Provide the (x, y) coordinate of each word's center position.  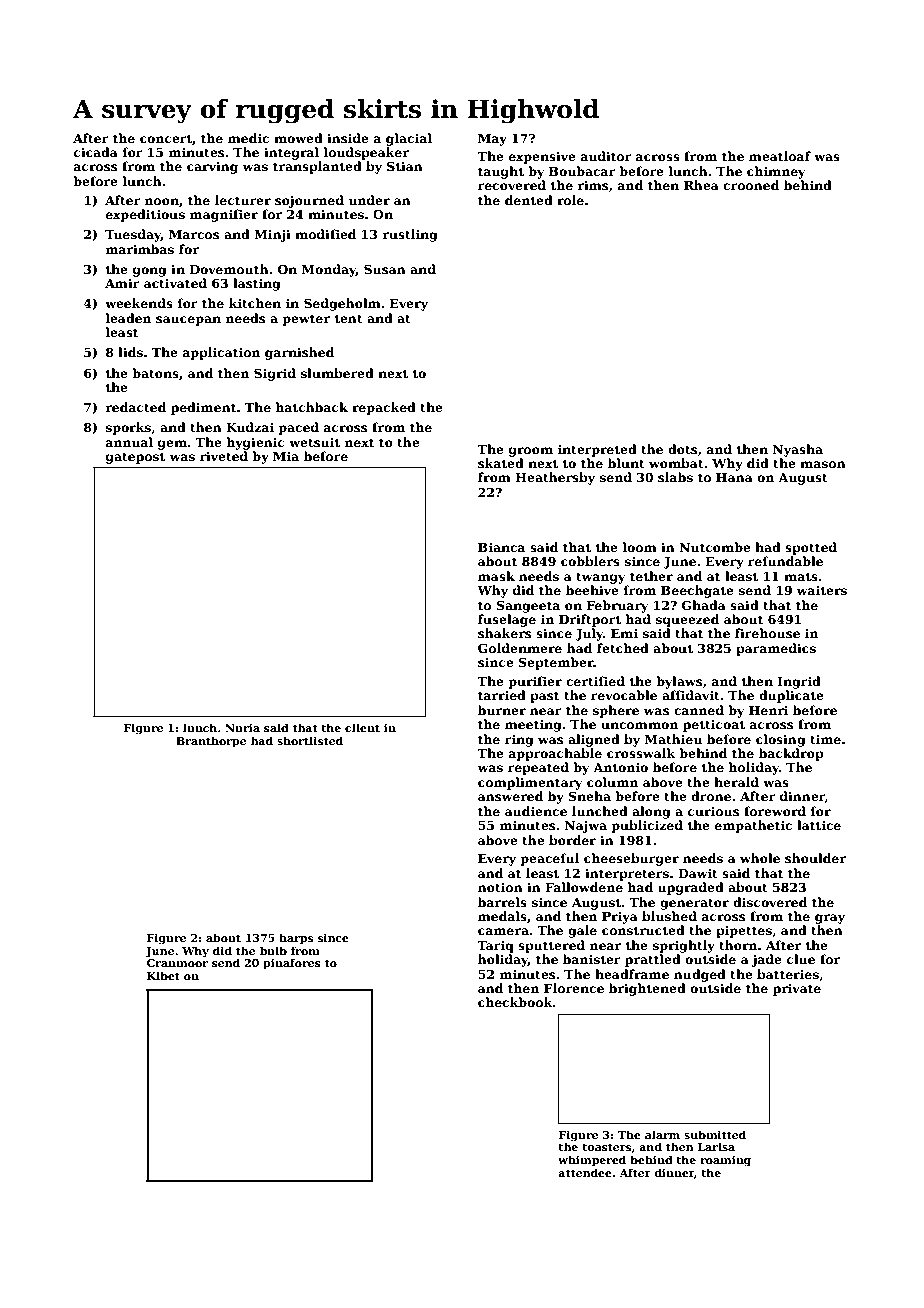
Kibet (163, 975)
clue (801, 959)
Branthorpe (211, 742)
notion (500, 887)
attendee (585, 1172)
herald (736, 782)
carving (212, 167)
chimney (776, 172)
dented (529, 200)
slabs (675, 477)
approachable (555, 754)
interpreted (597, 450)
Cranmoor (177, 963)
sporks (128, 428)
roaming (725, 1161)
